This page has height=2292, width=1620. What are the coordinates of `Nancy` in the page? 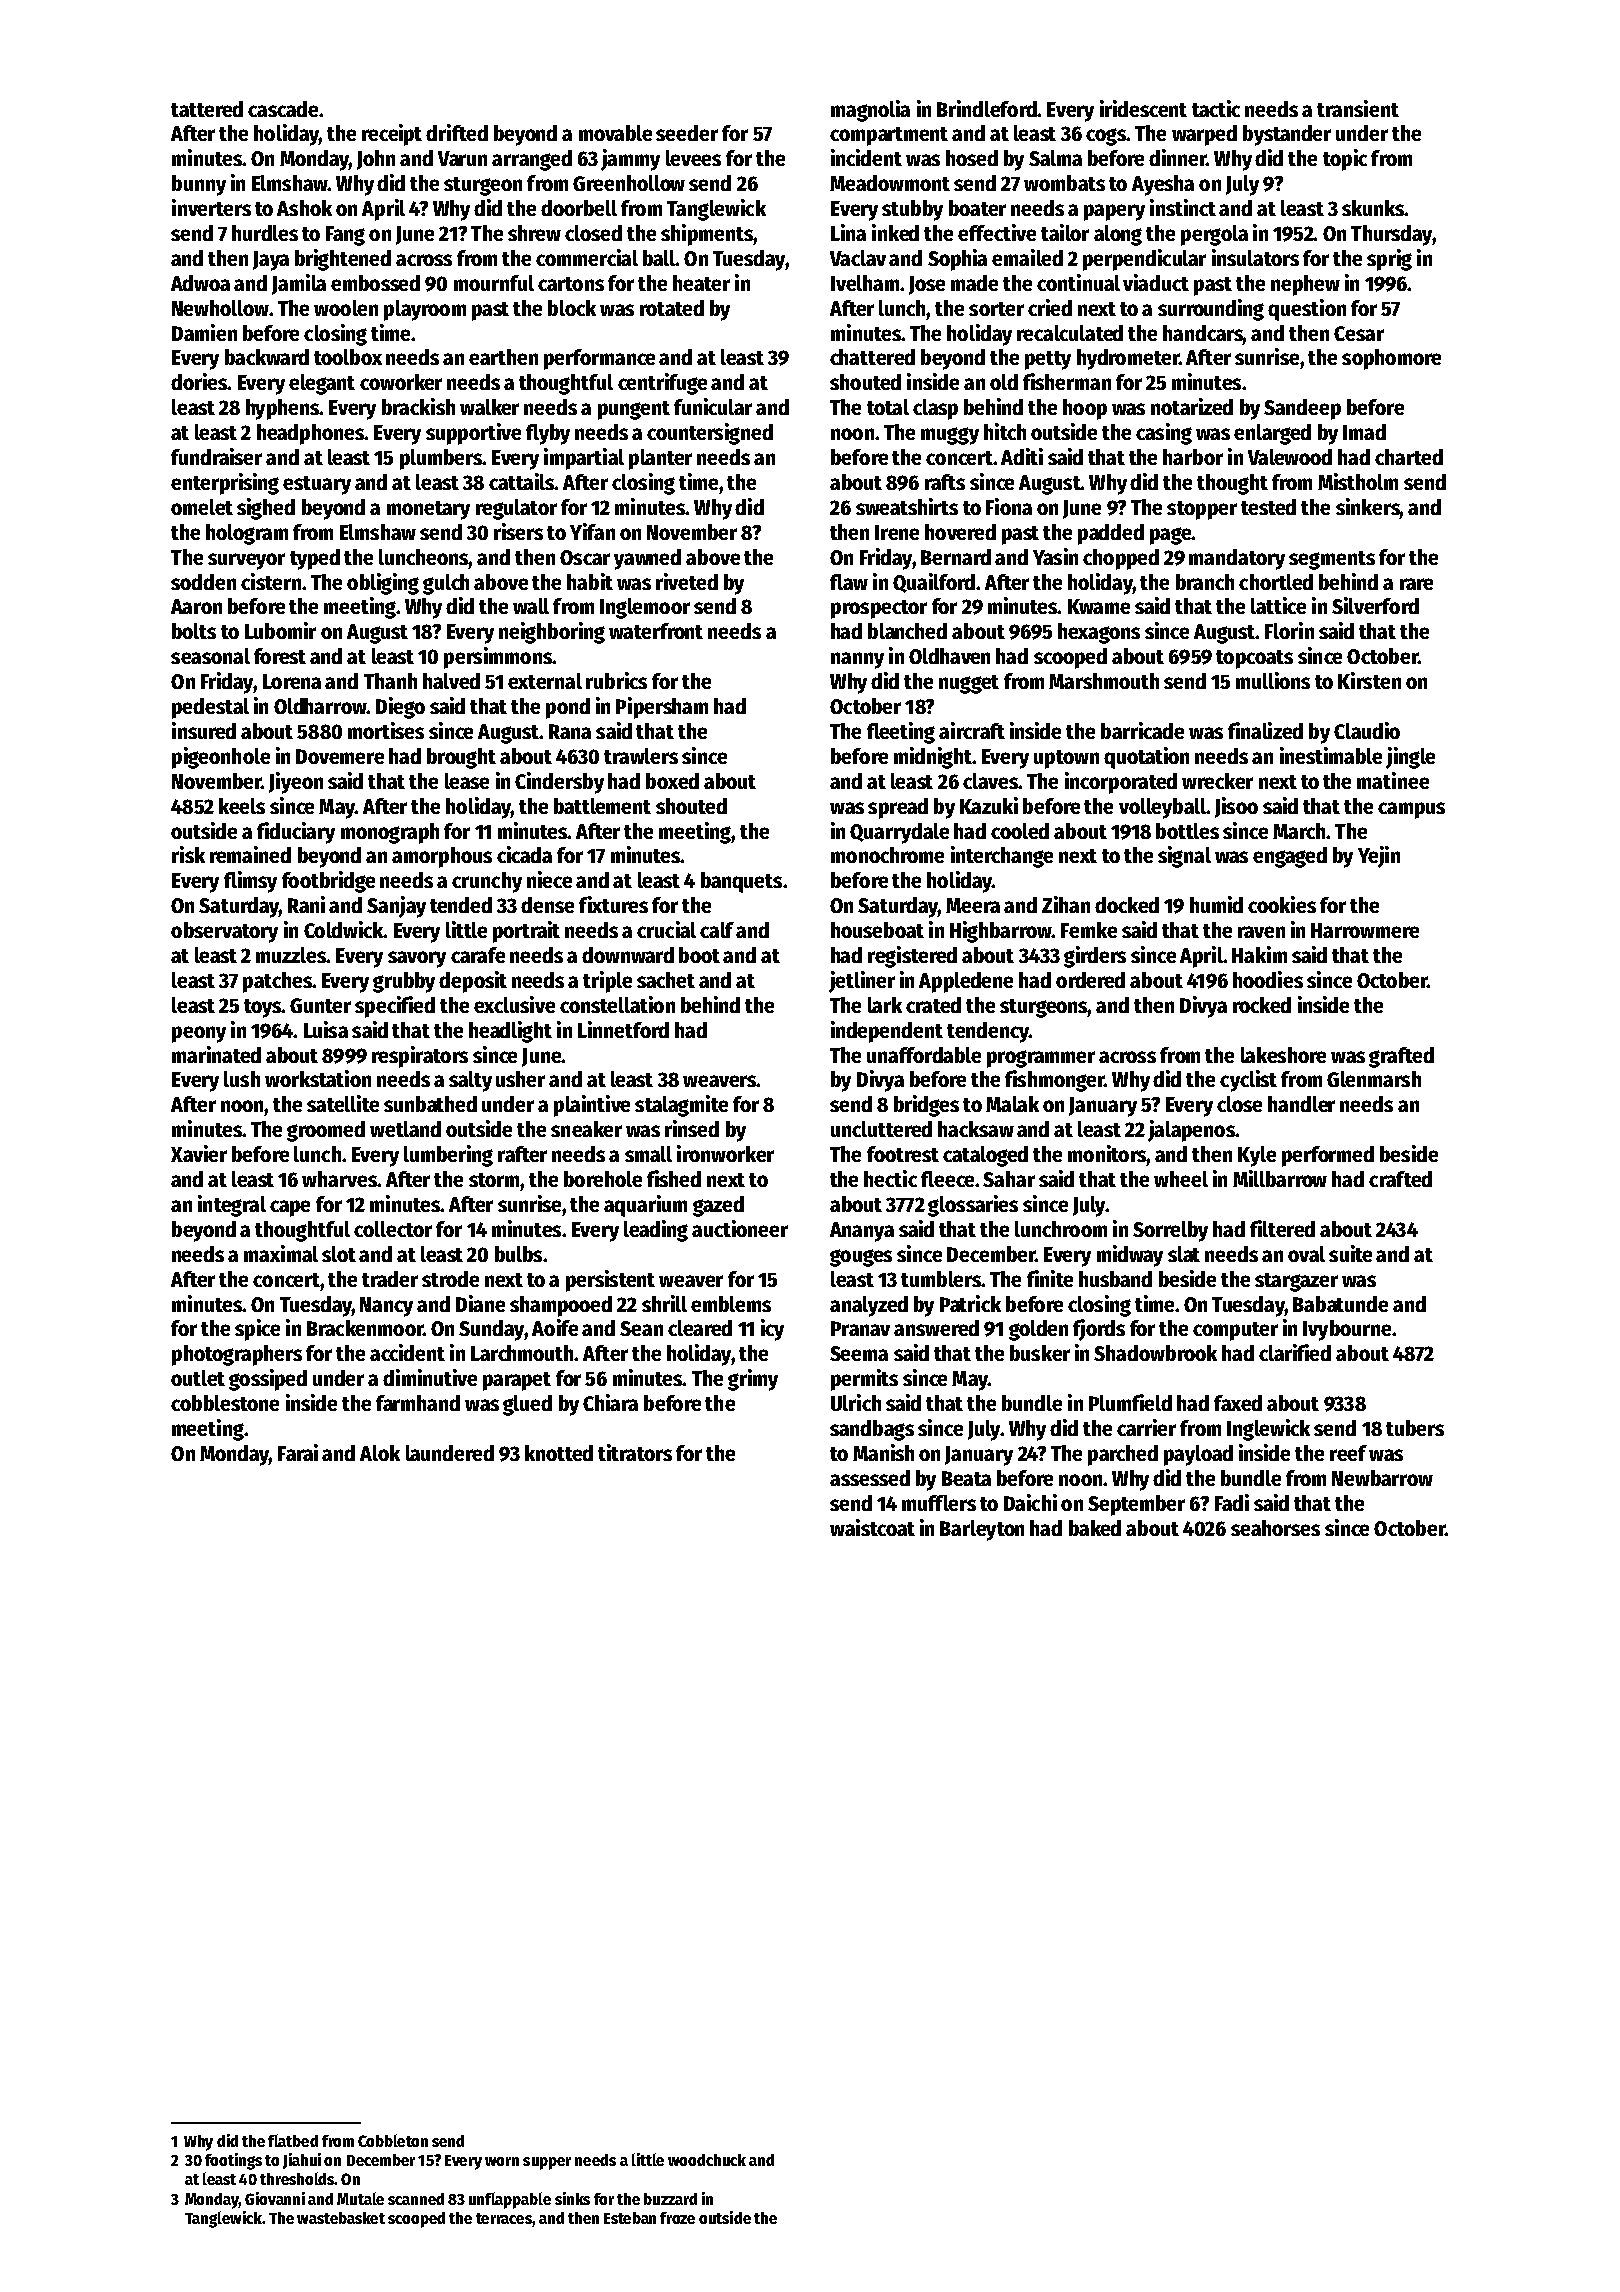 It's located at (386, 1307).
